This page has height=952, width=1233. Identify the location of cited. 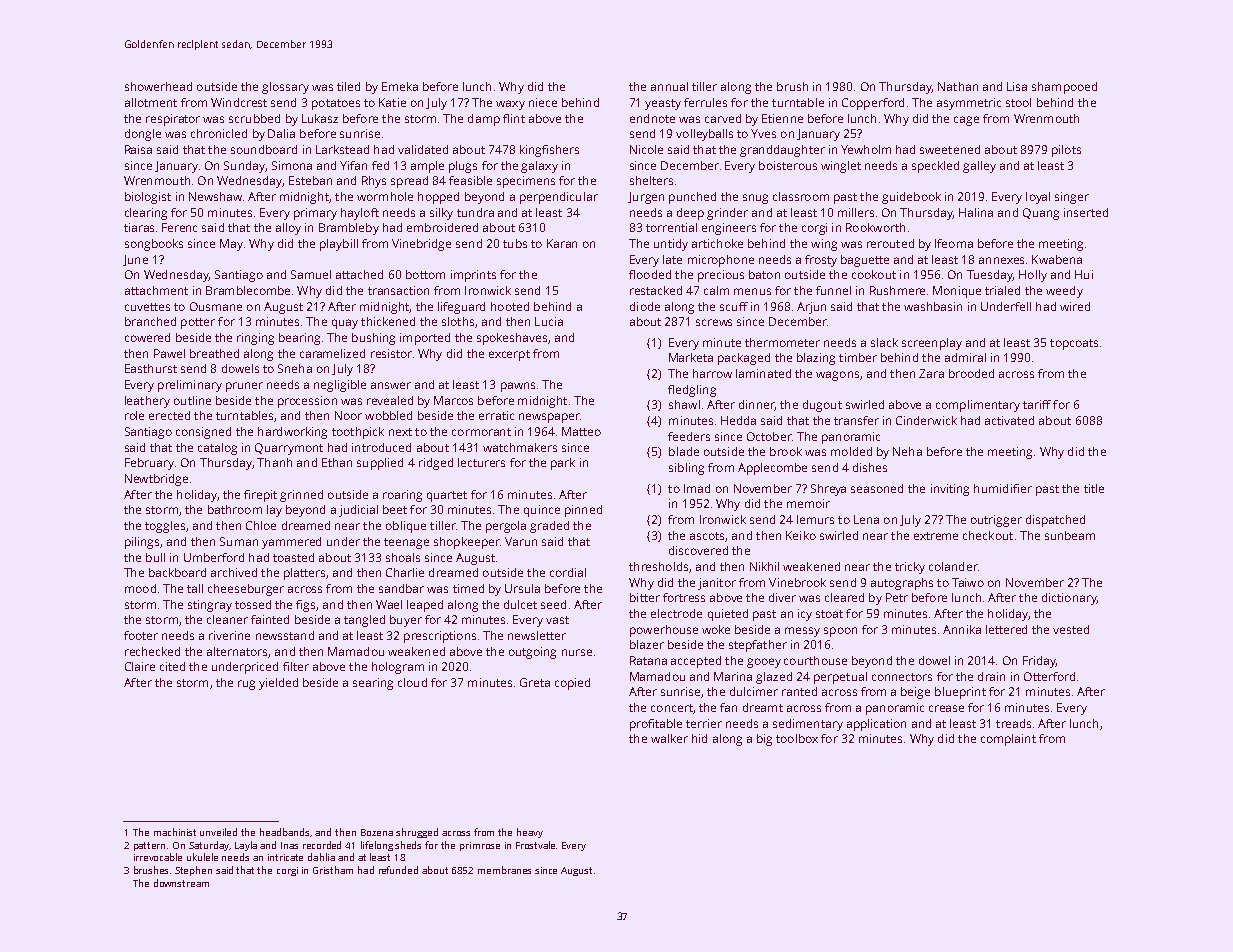
(172, 666).
